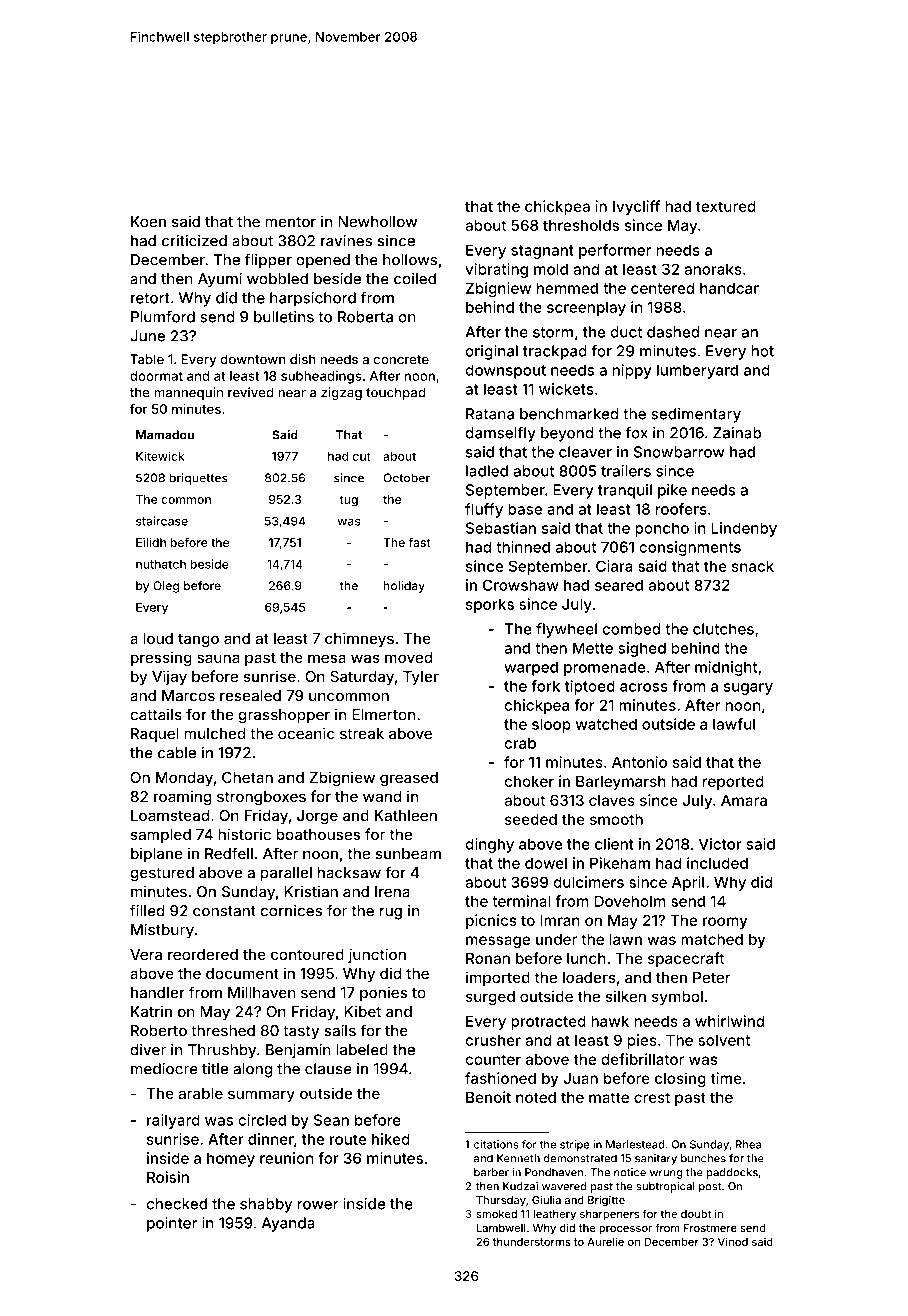 The image size is (908, 1316). I want to click on Benjamin, so click(298, 1051).
